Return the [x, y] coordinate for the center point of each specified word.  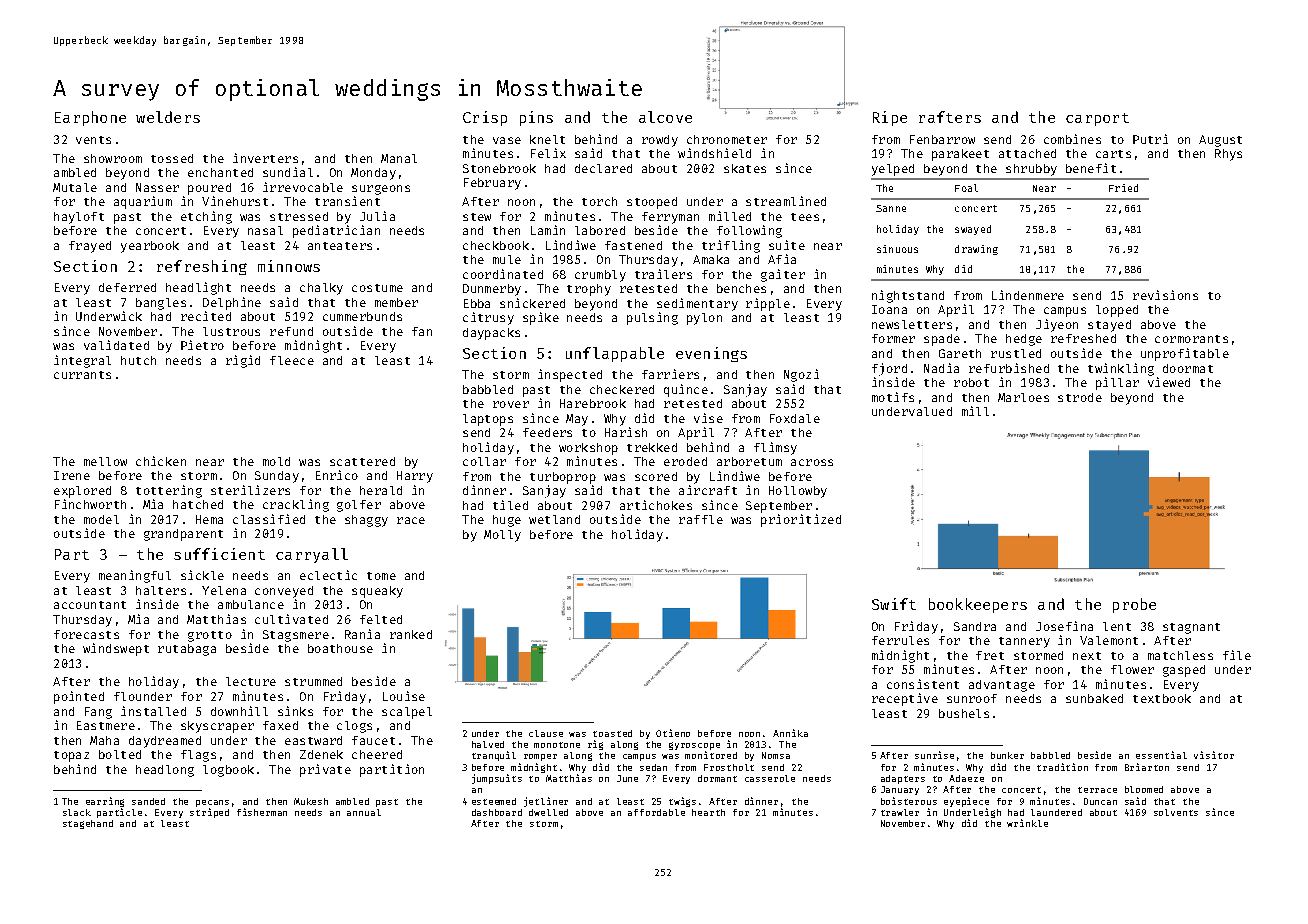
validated [116, 345]
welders [168, 117]
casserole [770, 778]
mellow [105, 461]
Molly [502, 536]
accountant [90, 605]
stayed [1109, 326]
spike [541, 318]
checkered [622, 389]
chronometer [727, 139]
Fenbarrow [942, 139]
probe [1134, 605]
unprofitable [1185, 354]
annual [364, 812]
